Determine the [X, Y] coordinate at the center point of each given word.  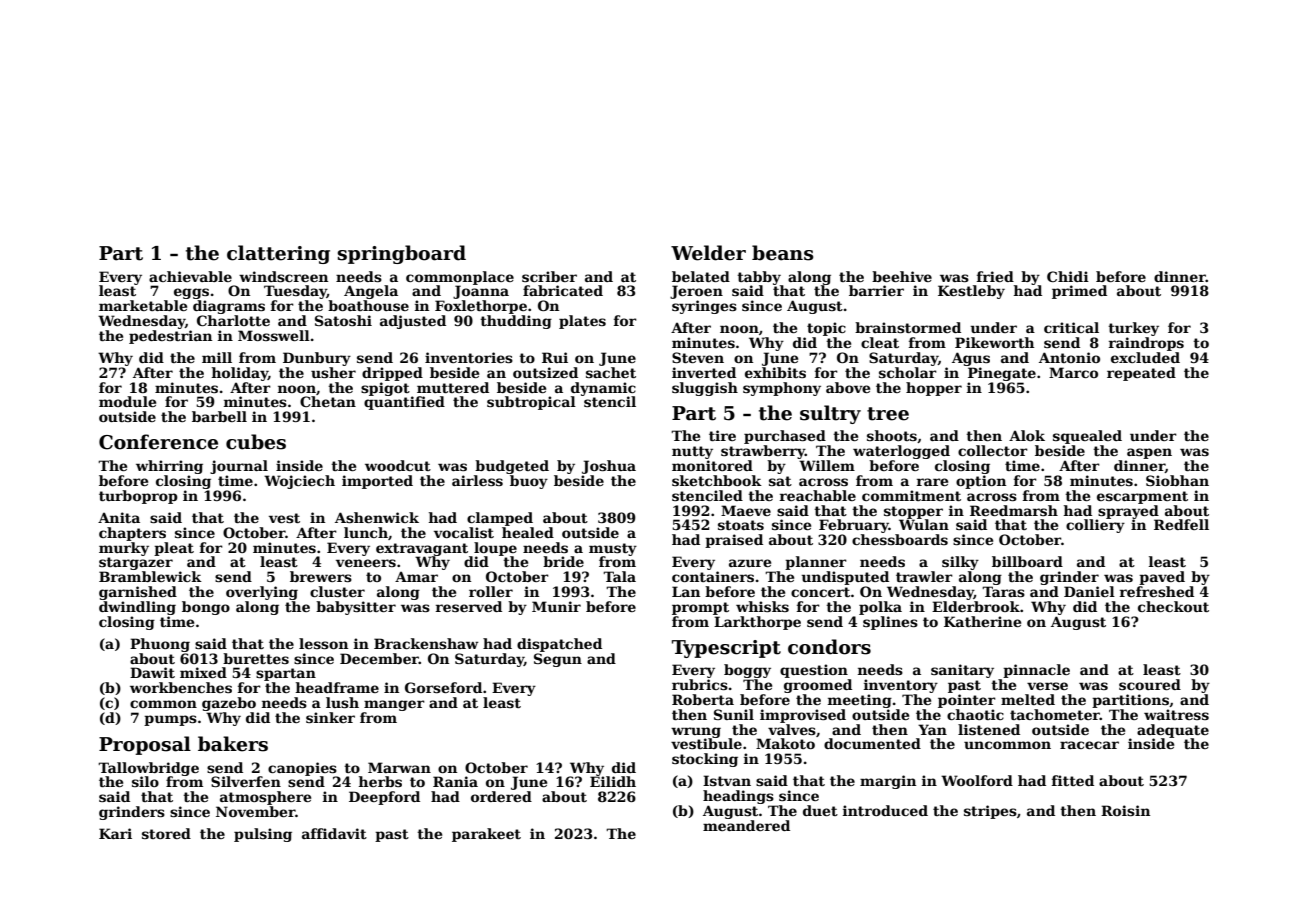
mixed [203, 672]
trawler [924, 576]
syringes [704, 307]
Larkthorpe [757, 623]
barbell [219, 416]
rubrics [700, 684]
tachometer [1055, 714]
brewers [321, 576]
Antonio [1069, 357]
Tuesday [295, 292]
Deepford [384, 798]
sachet [611, 372]
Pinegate [1002, 374]
